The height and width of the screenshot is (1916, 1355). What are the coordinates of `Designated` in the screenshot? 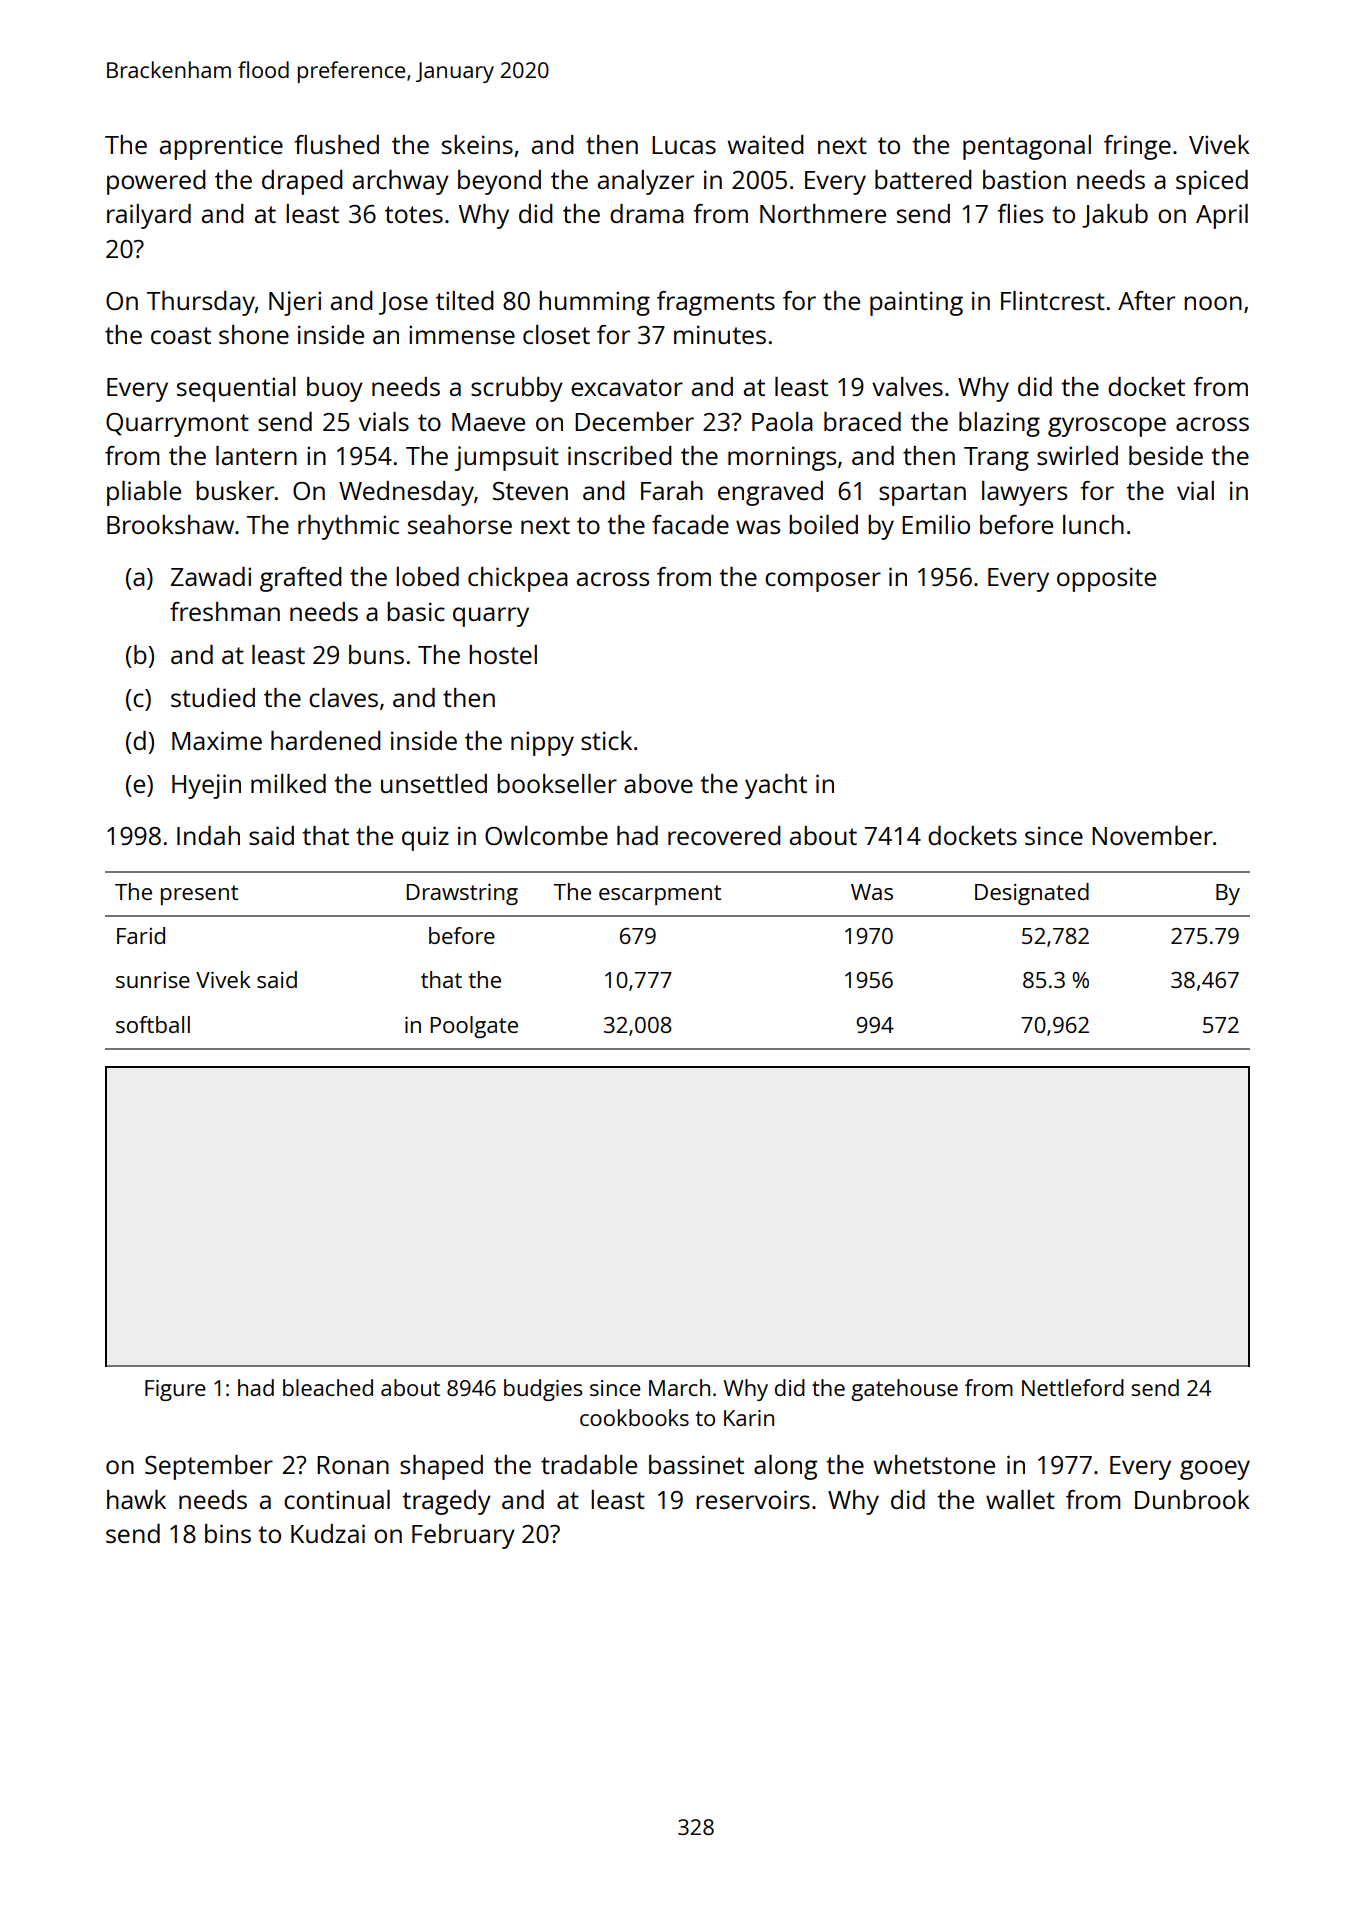 It's located at (1032, 894).
